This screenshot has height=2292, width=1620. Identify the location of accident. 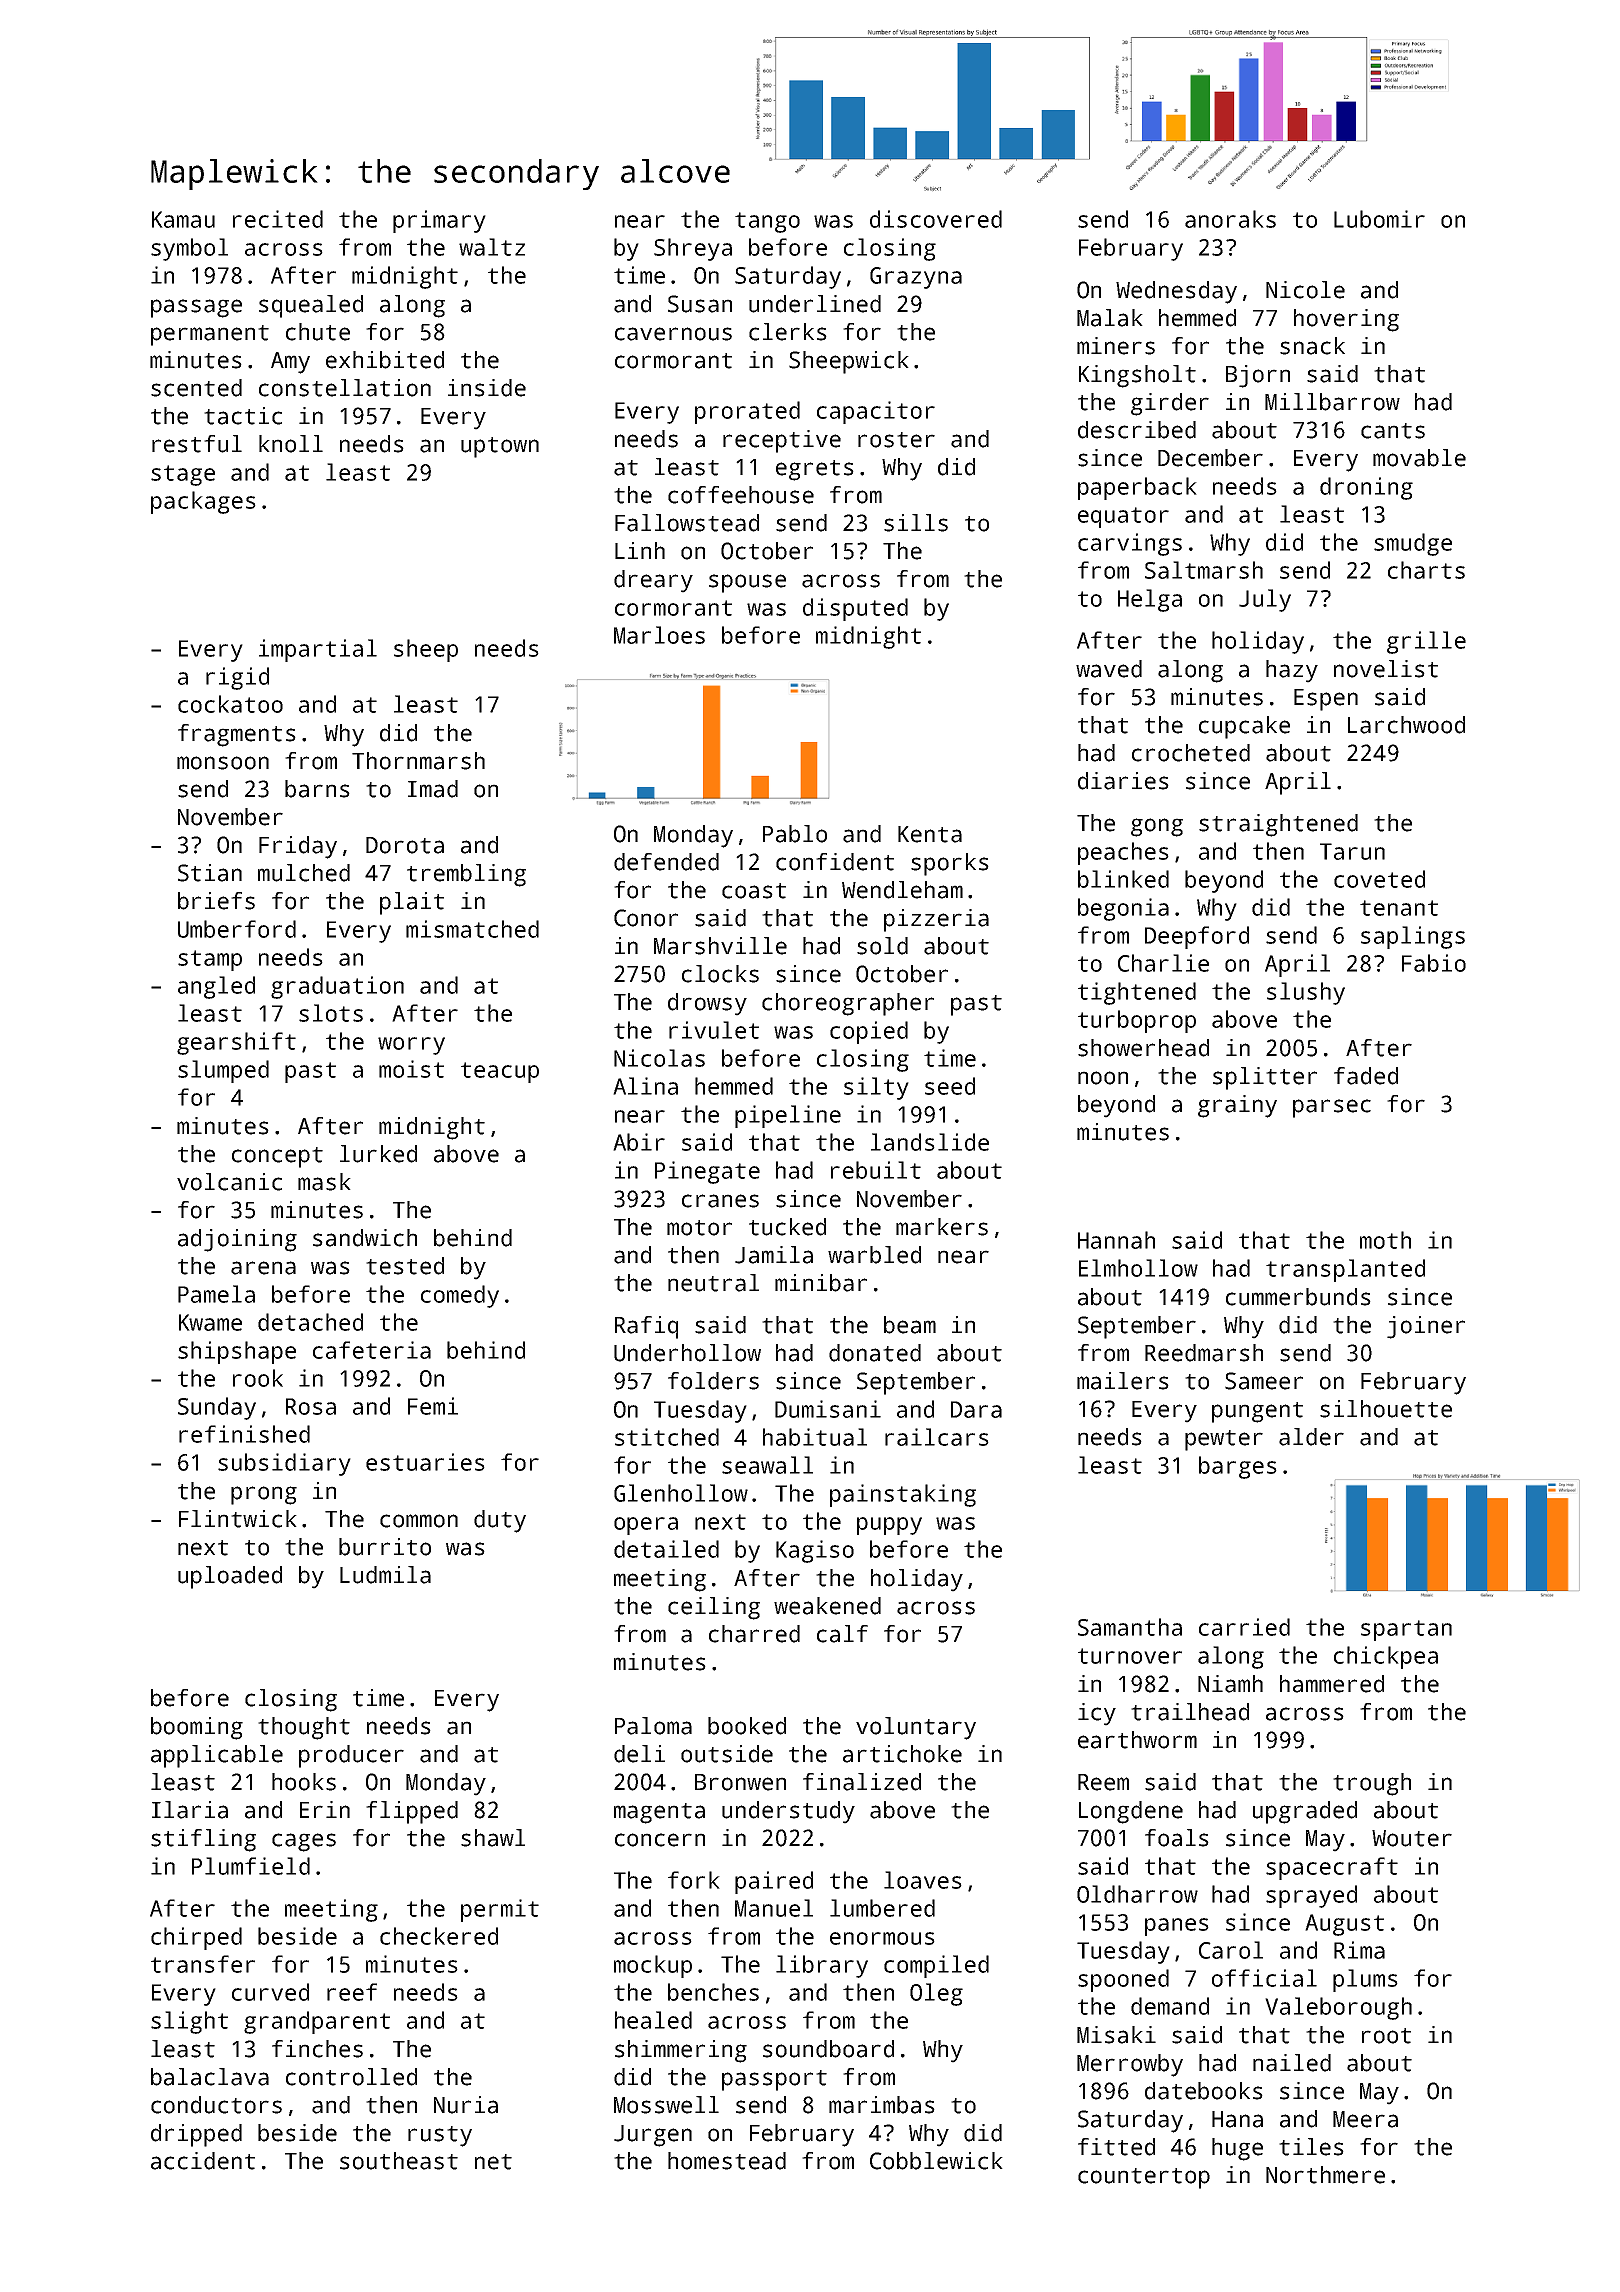
(203, 2161).
